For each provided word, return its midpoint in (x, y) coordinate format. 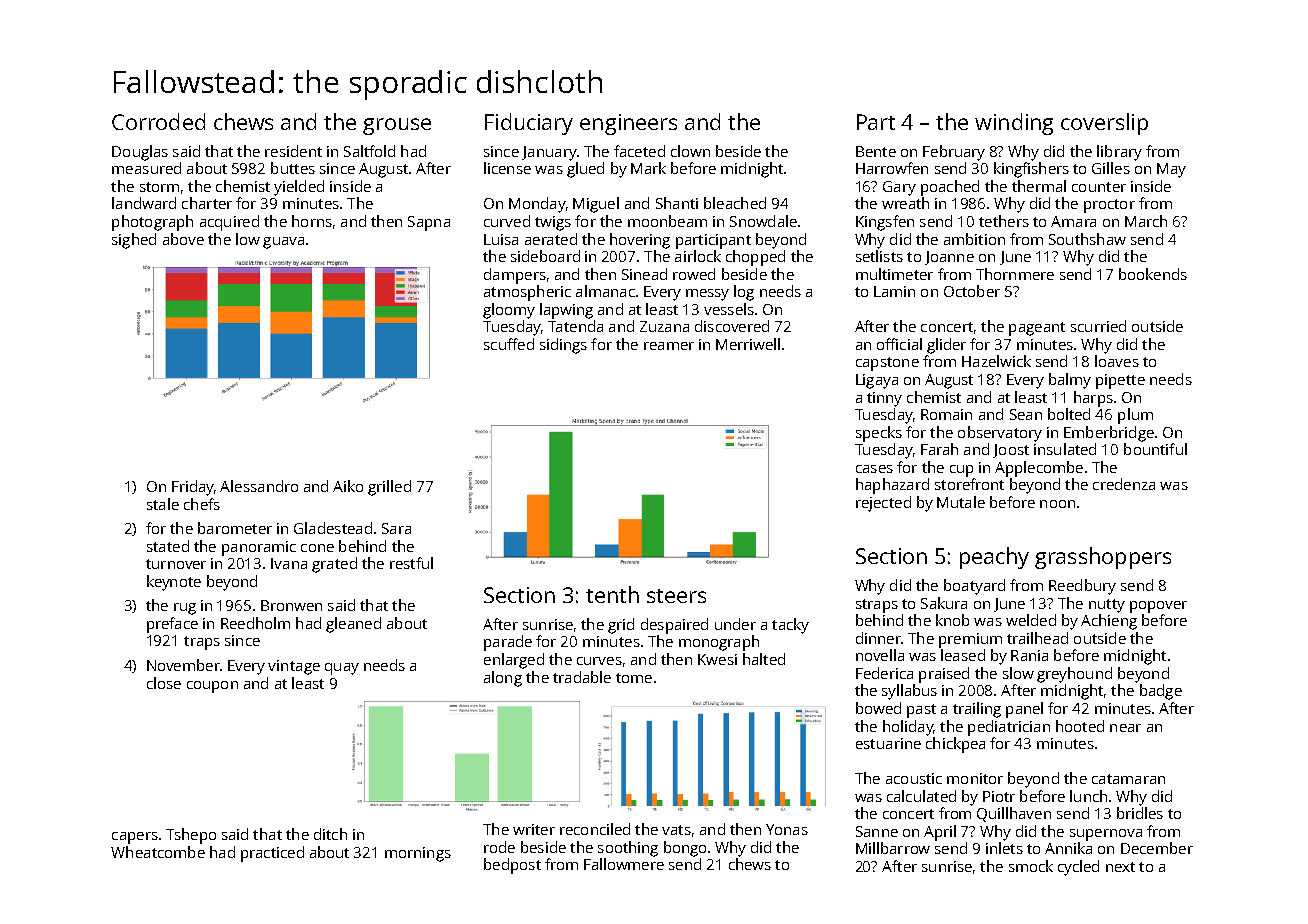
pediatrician (1009, 728)
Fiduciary (529, 124)
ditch (330, 834)
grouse (397, 126)
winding (1014, 124)
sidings (563, 346)
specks (879, 434)
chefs (202, 504)
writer (534, 829)
